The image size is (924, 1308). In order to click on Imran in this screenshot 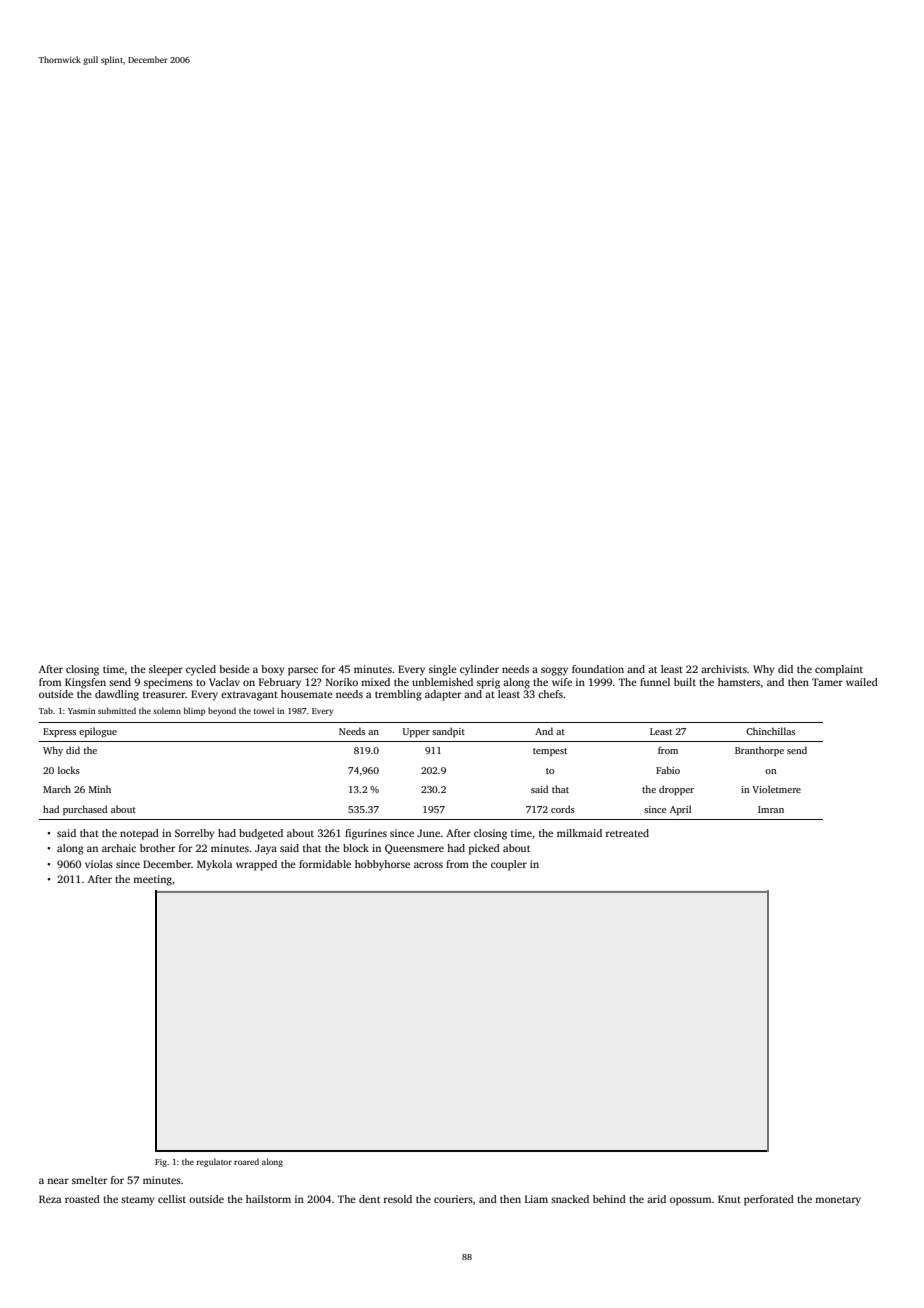, I will do `click(771, 809)`.
